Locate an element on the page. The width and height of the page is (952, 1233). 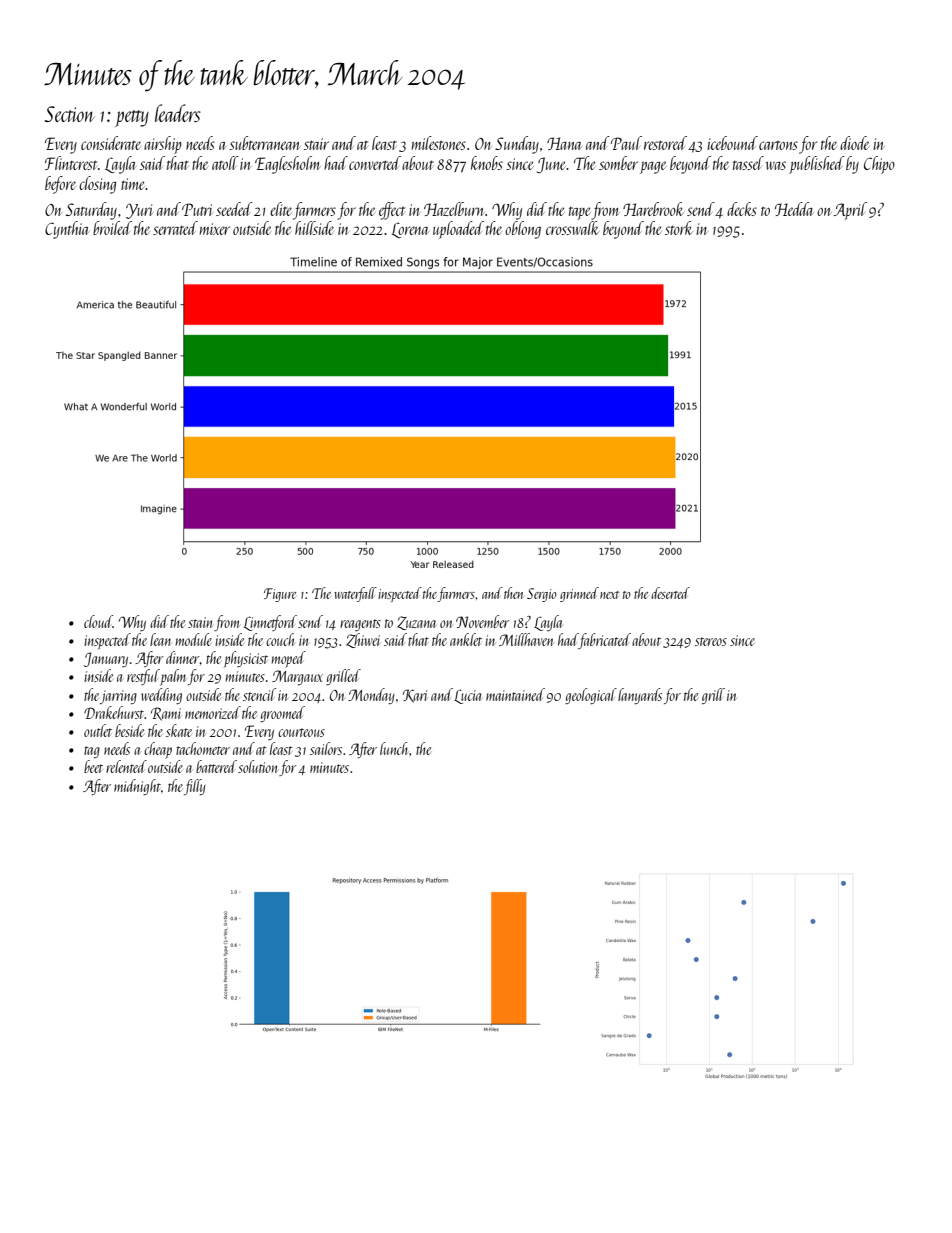
waterfall is located at coordinates (355, 594).
